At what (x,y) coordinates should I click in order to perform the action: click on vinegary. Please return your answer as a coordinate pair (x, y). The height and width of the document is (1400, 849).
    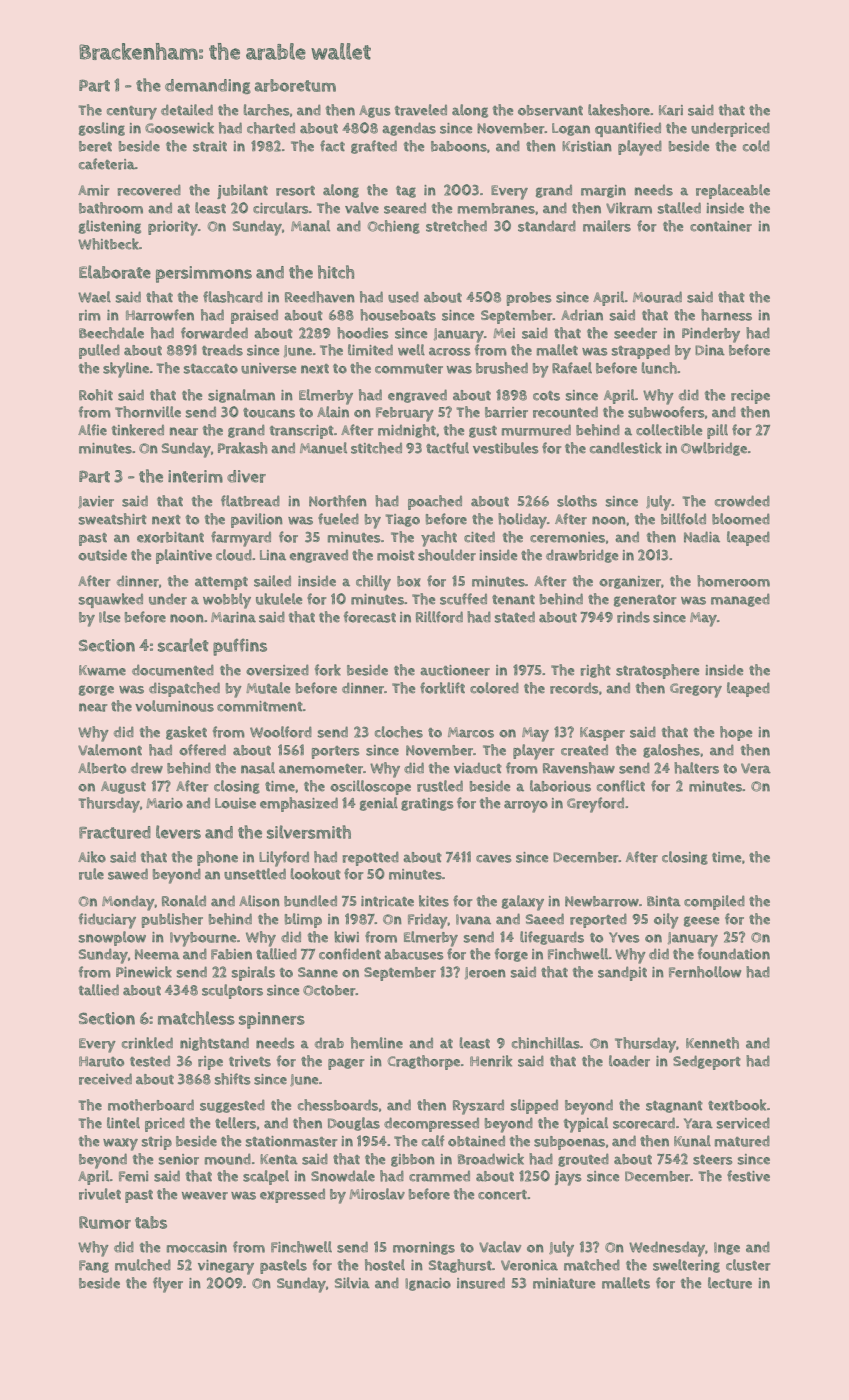
    Looking at the image, I should click on (226, 1267).
